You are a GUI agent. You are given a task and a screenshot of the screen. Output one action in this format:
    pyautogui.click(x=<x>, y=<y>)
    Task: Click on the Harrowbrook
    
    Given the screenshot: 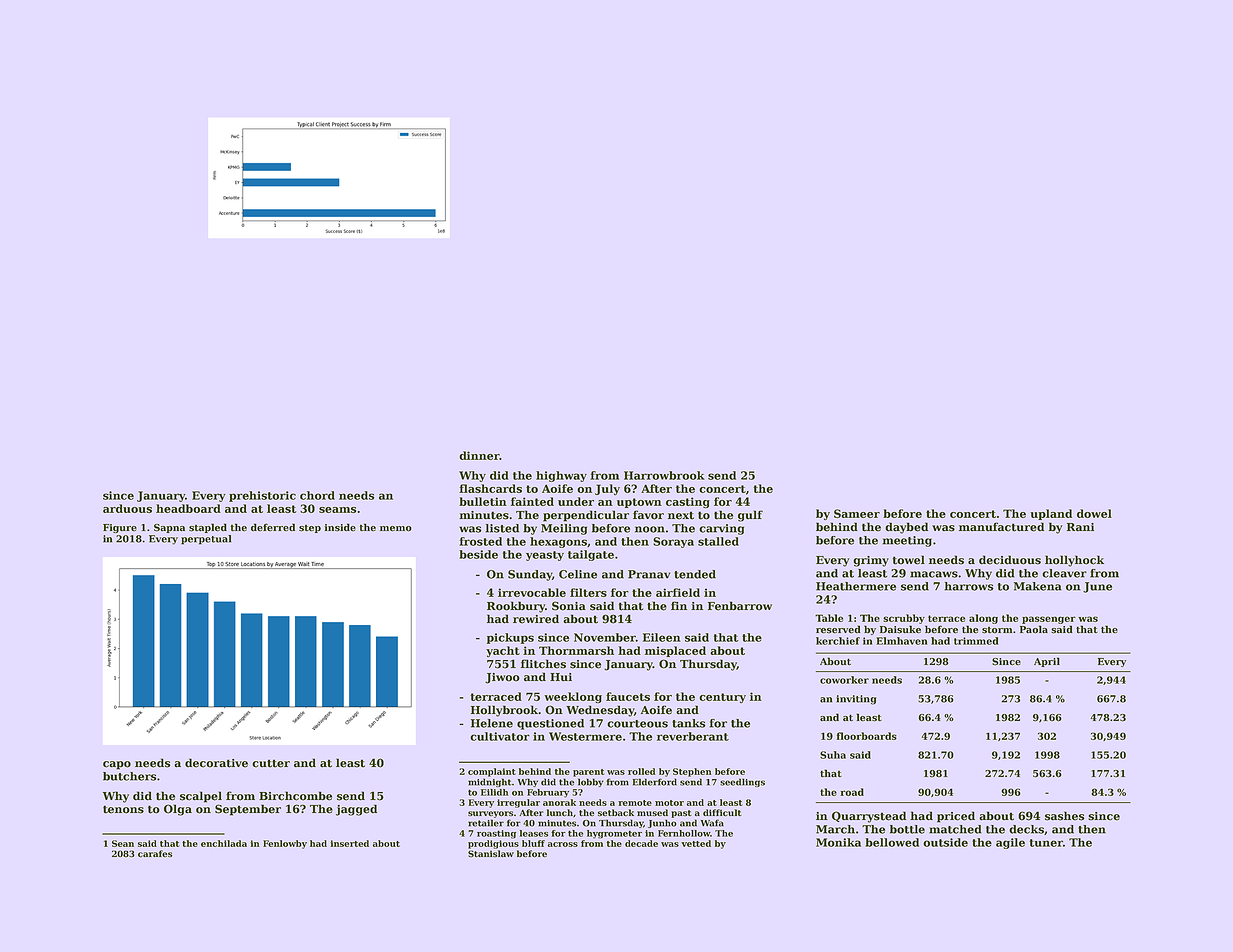 What is the action you would take?
    pyautogui.click(x=664, y=475)
